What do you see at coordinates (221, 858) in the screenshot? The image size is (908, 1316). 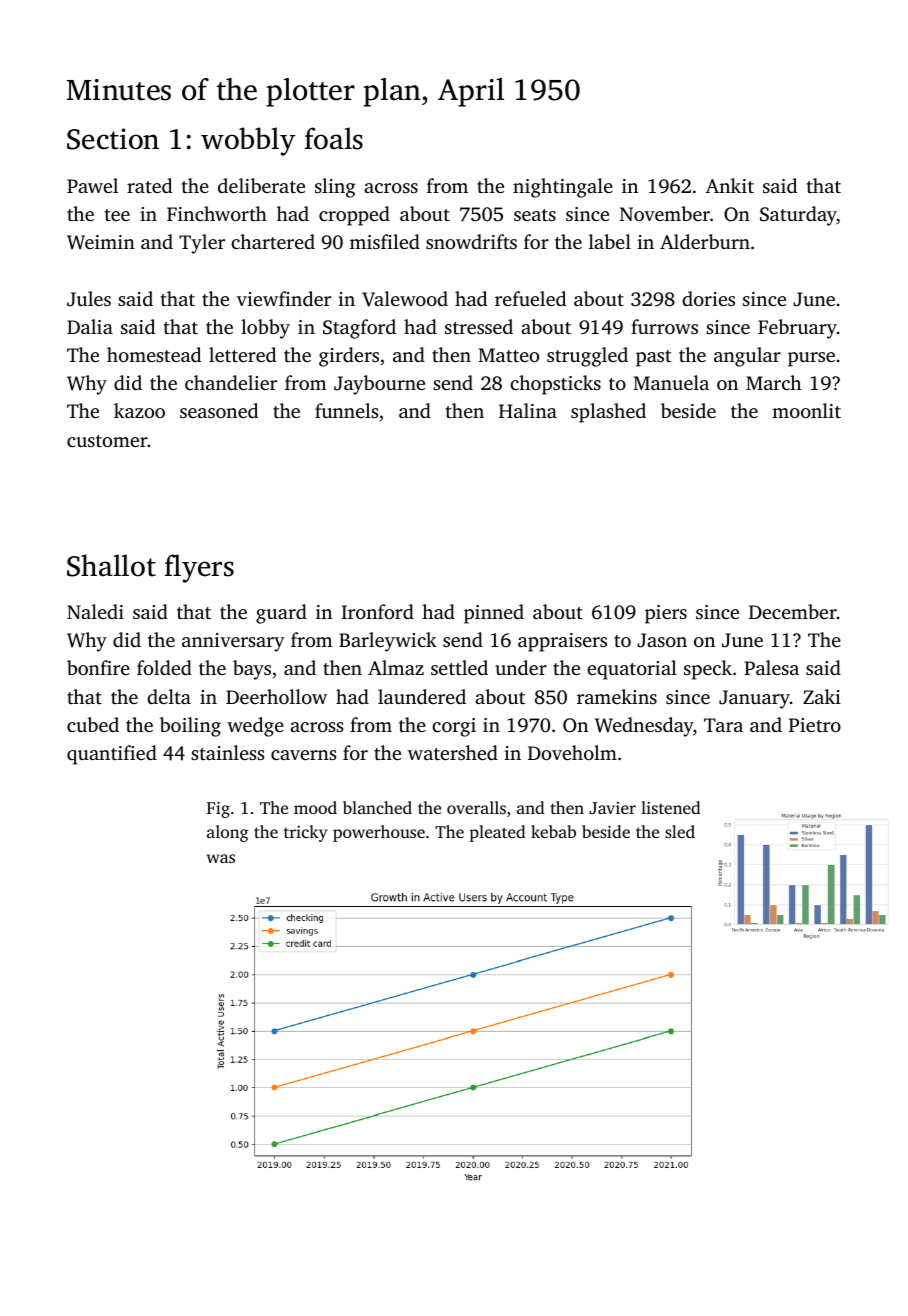 I see `was` at bounding box center [221, 858].
